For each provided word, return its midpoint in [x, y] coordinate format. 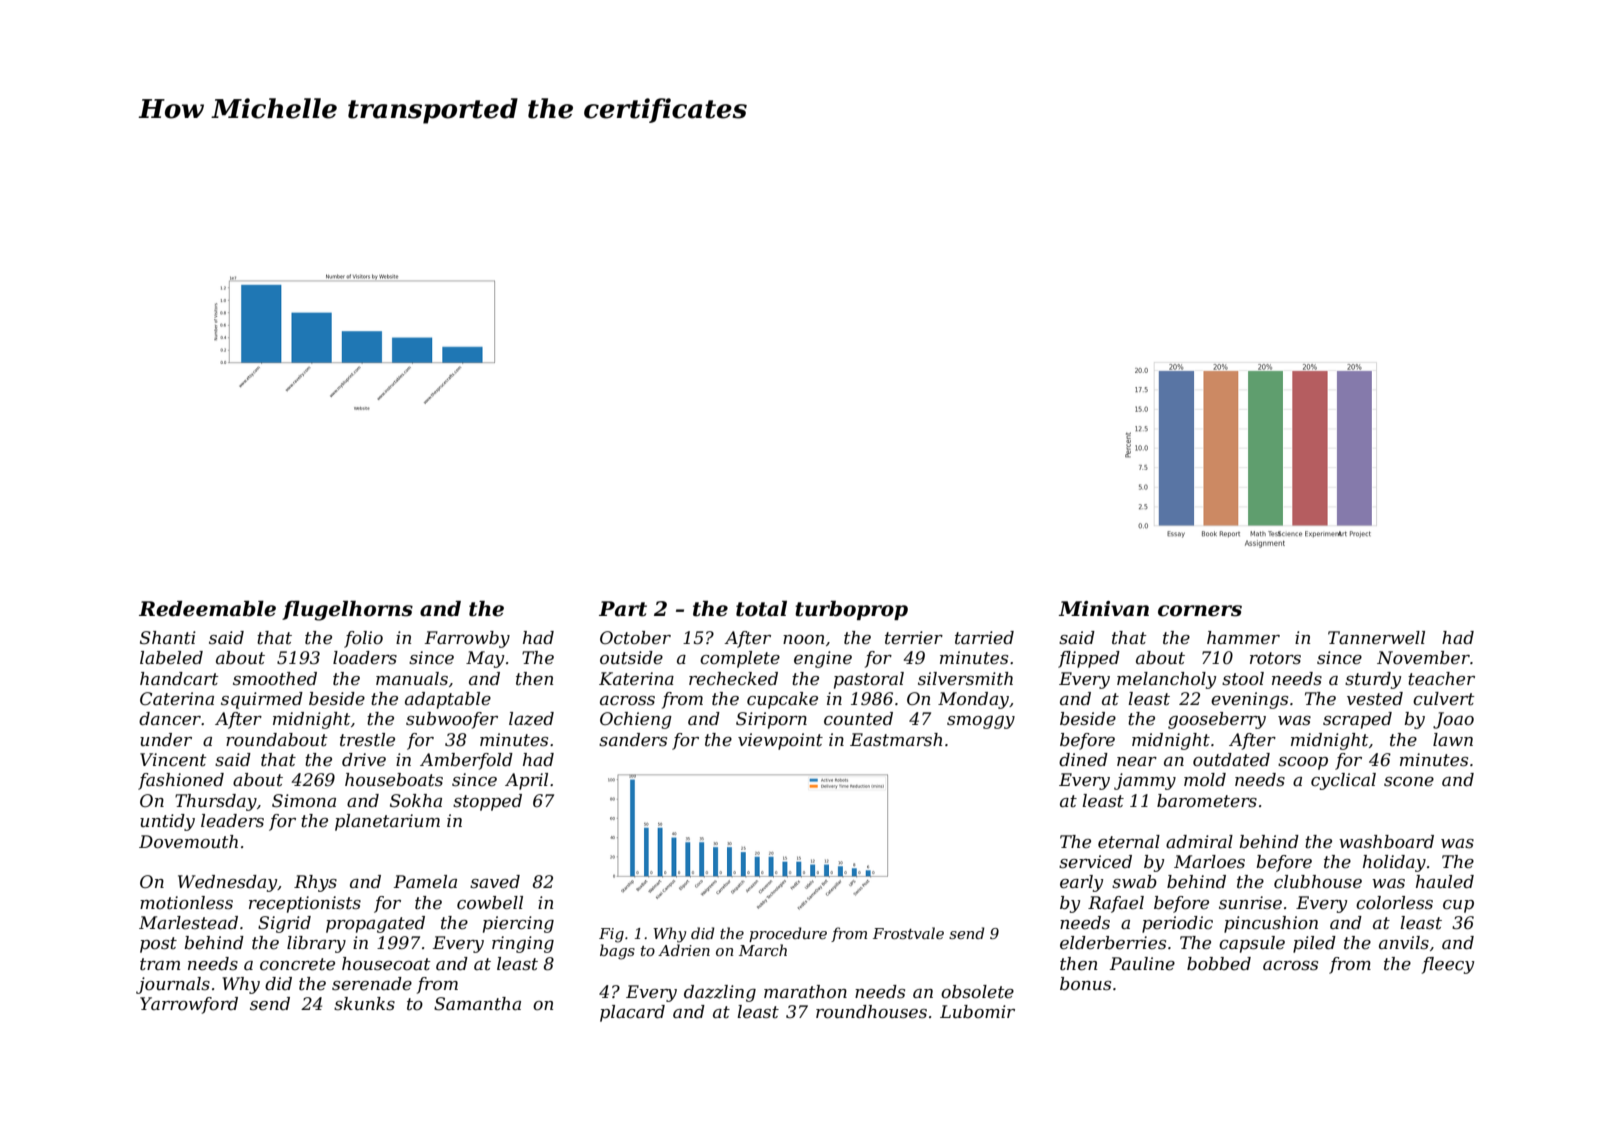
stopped [487, 802]
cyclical [1343, 781]
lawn [1453, 739]
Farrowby [467, 639]
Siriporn [771, 720]
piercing [518, 924]
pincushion [1271, 924]
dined [1083, 760]
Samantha [477, 1004]
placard [632, 1013]
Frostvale [908, 933]
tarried [984, 638]
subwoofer [452, 720]
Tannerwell [1376, 638]
